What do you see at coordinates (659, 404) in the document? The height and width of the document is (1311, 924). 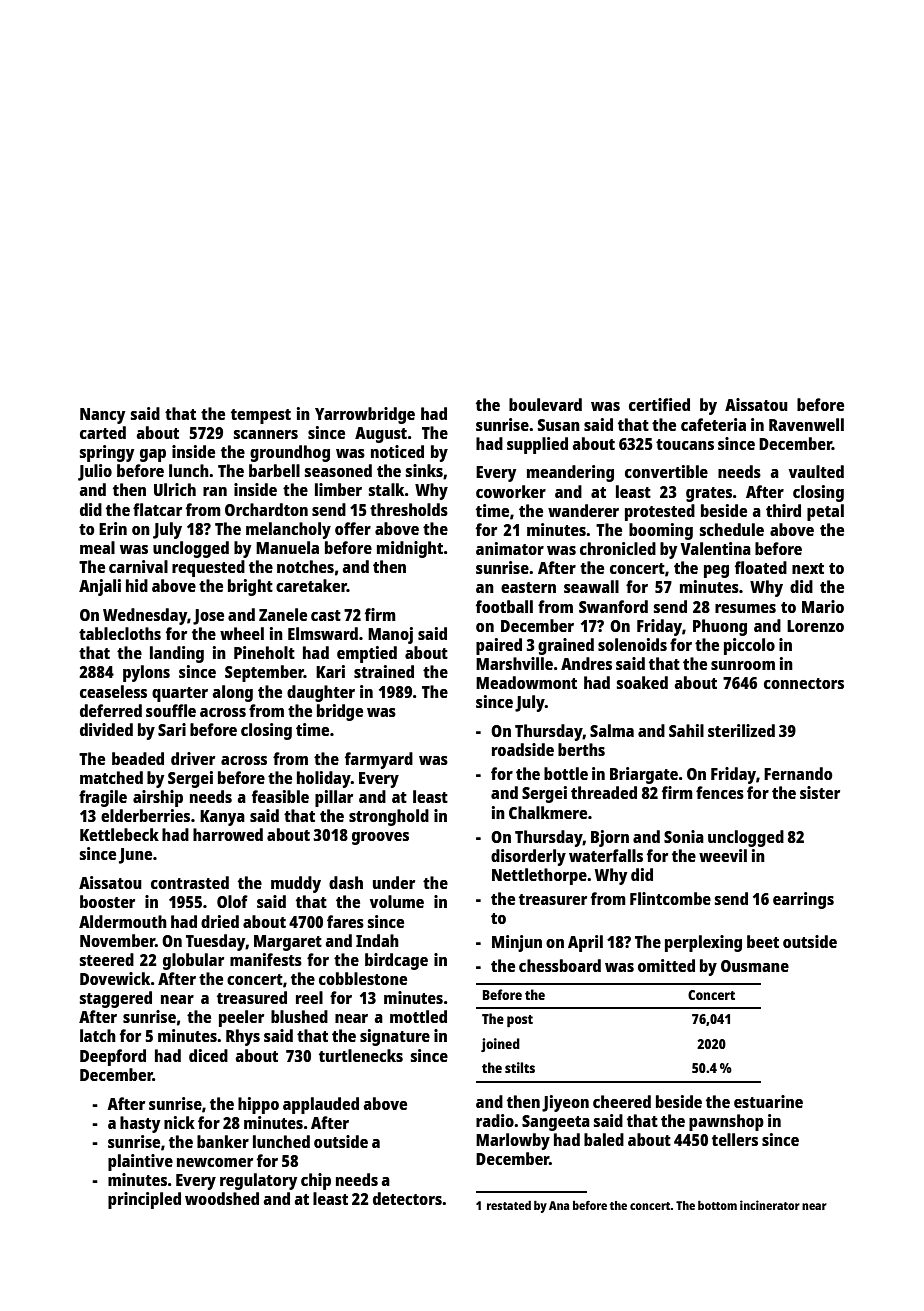 I see `certified` at bounding box center [659, 404].
